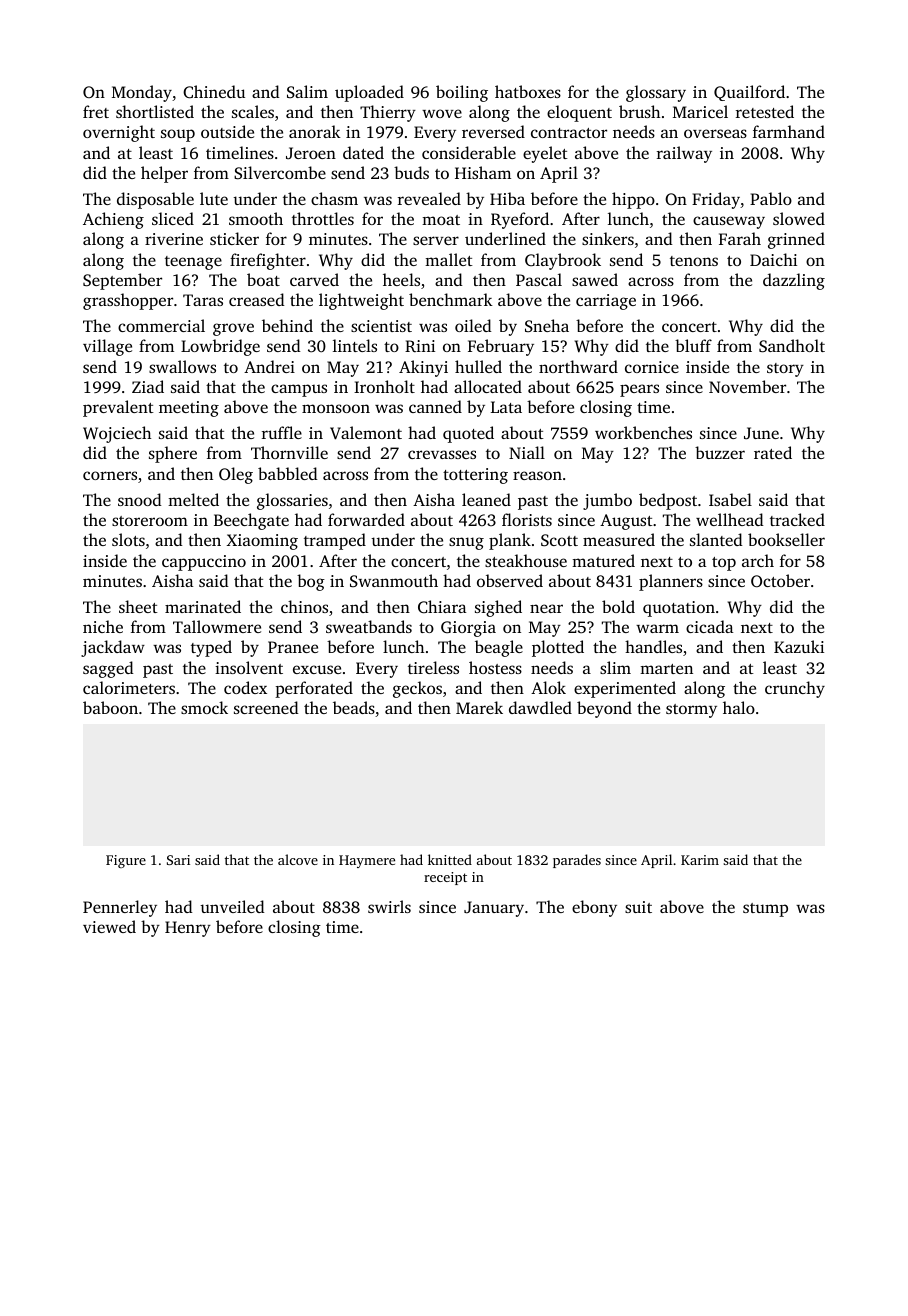 The image size is (908, 1316). Describe the element at coordinates (108, 669) in the screenshot. I see `sagged` at that location.
